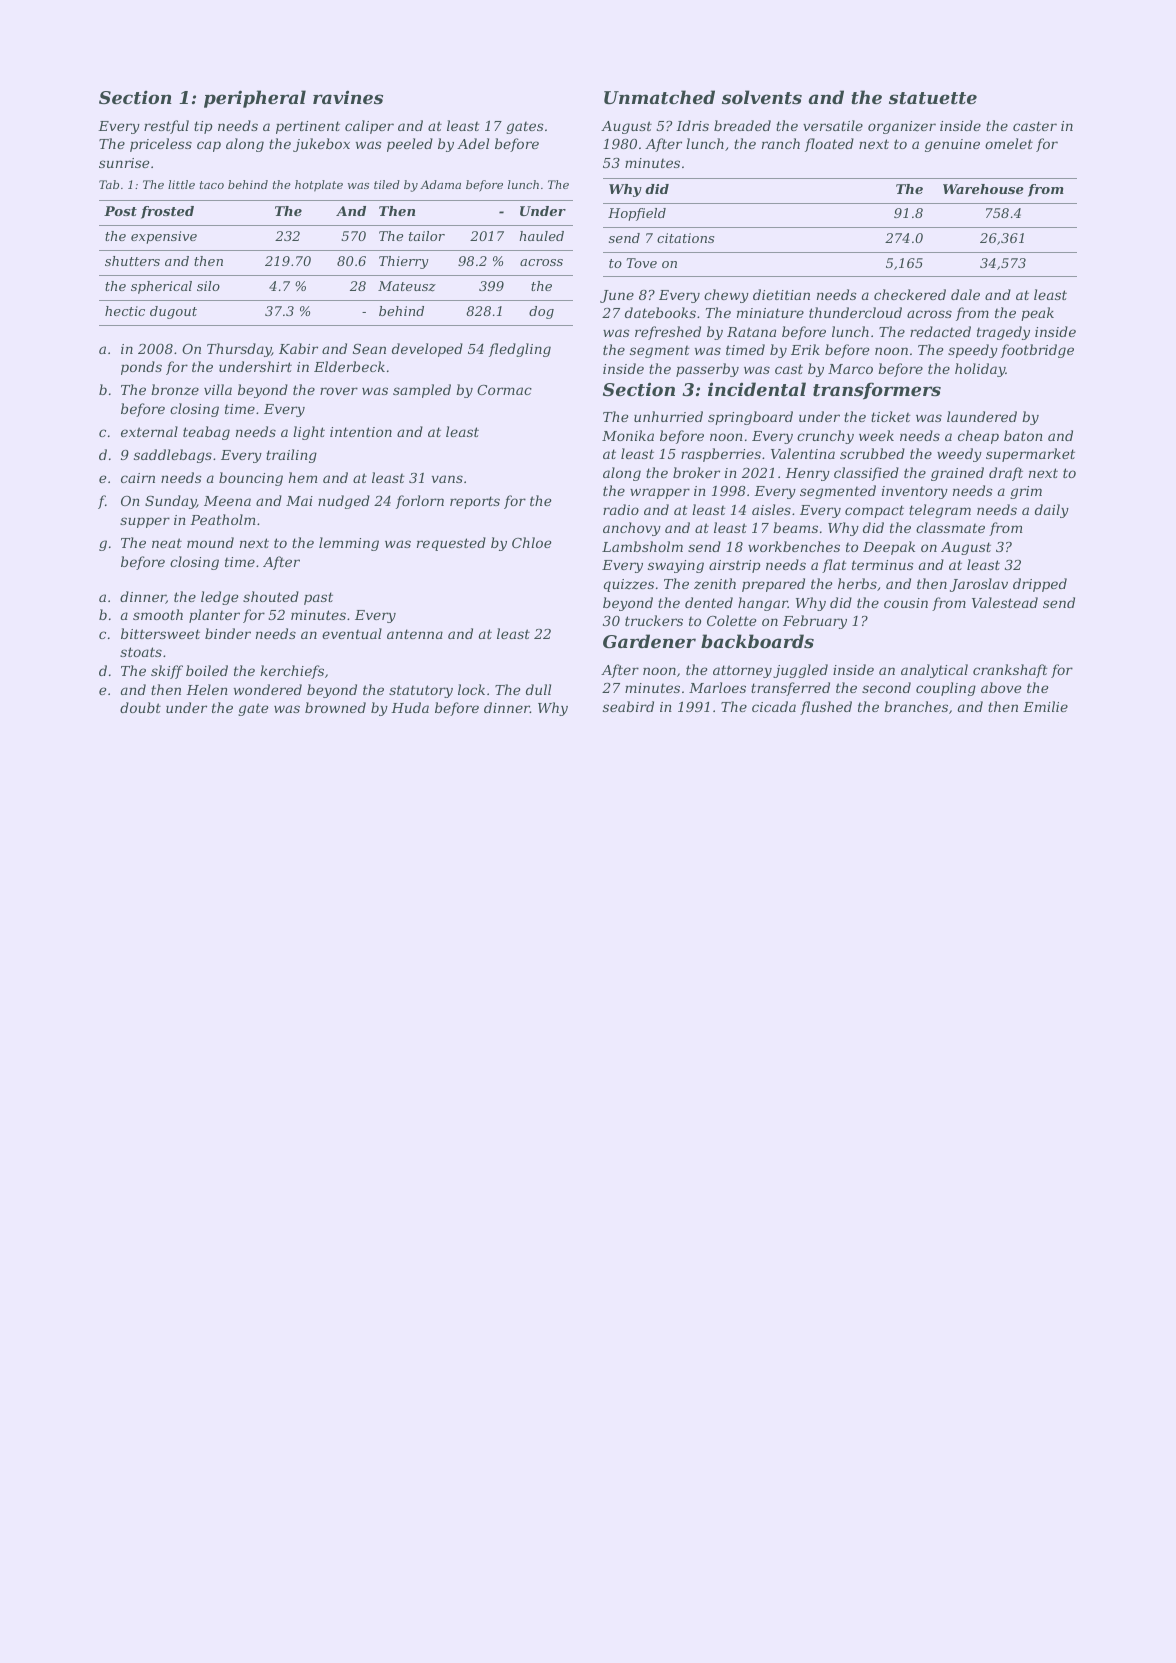 This page has width=1176, height=1663. What do you see at coordinates (410, 707) in the page?
I see `Huda` at bounding box center [410, 707].
